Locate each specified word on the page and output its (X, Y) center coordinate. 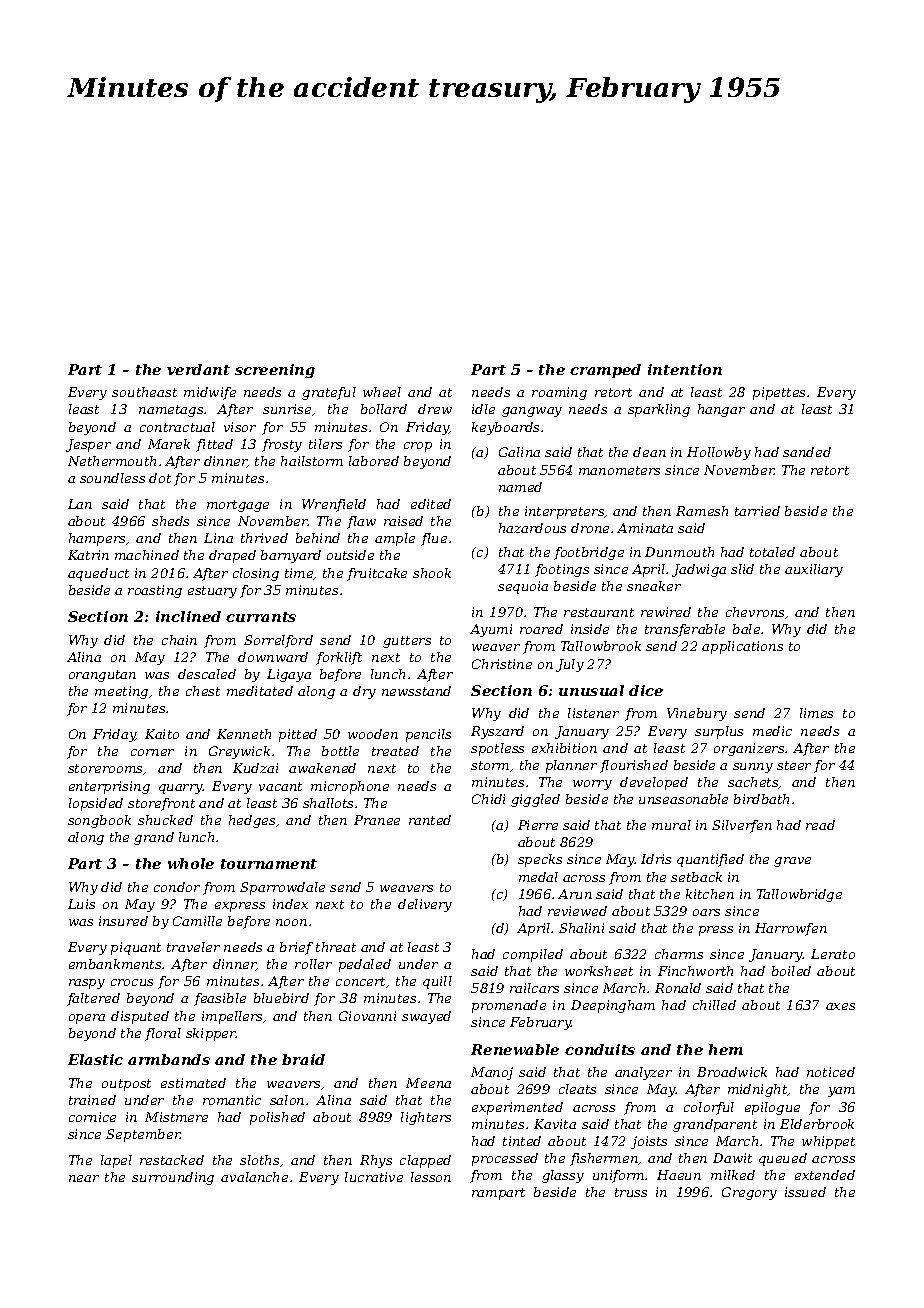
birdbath (761, 799)
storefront (161, 804)
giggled (535, 800)
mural (671, 825)
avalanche (254, 1177)
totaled (772, 552)
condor (177, 887)
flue (434, 539)
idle (483, 409)
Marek (169, 444)
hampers (97, 539)
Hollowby (719, 453)
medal (538, 877)
